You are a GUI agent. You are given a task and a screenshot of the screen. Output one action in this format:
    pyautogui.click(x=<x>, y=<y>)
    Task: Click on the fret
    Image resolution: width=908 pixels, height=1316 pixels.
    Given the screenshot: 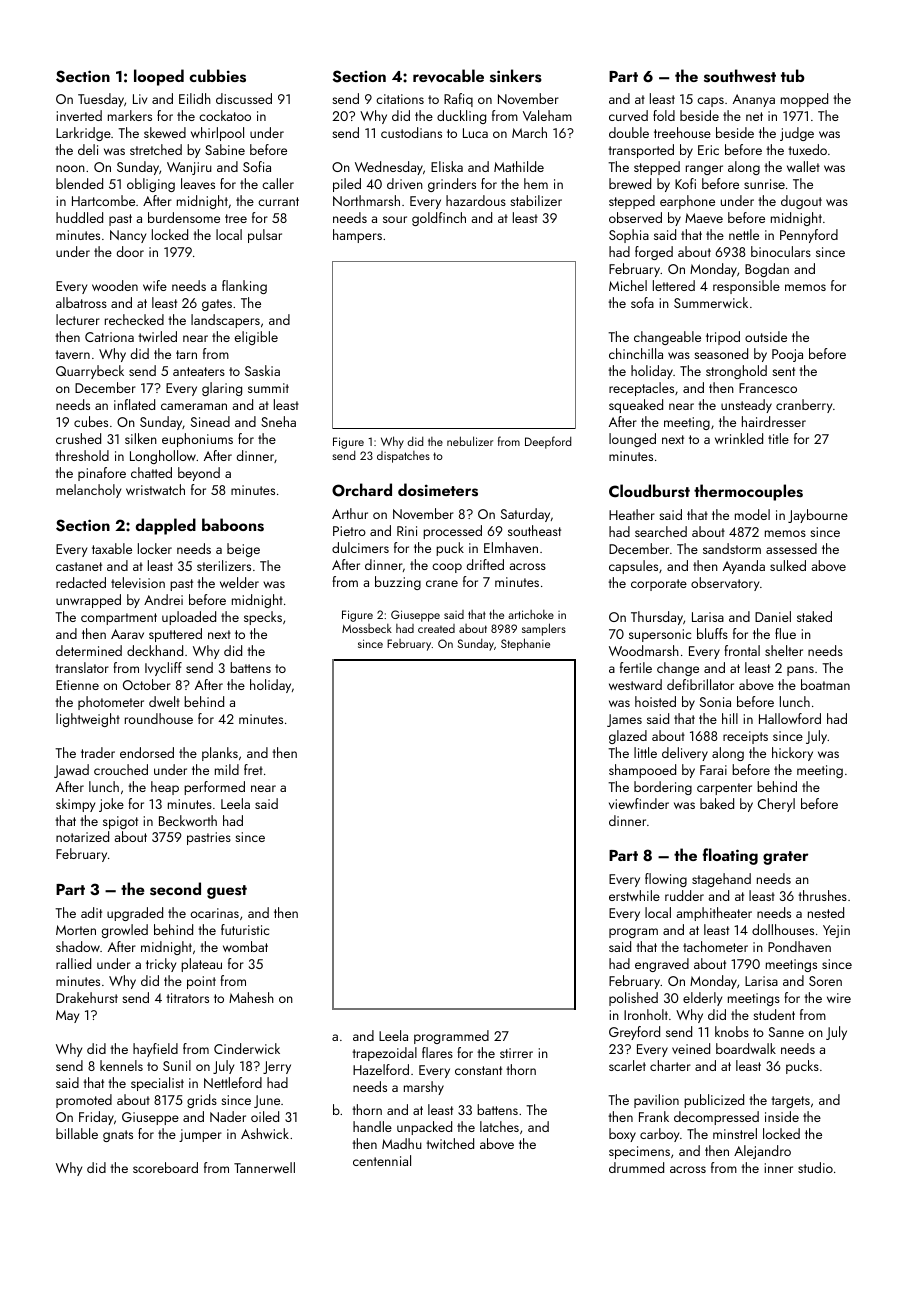 What is the action you would take?
    pyautogui.click(x=253, y=769)
